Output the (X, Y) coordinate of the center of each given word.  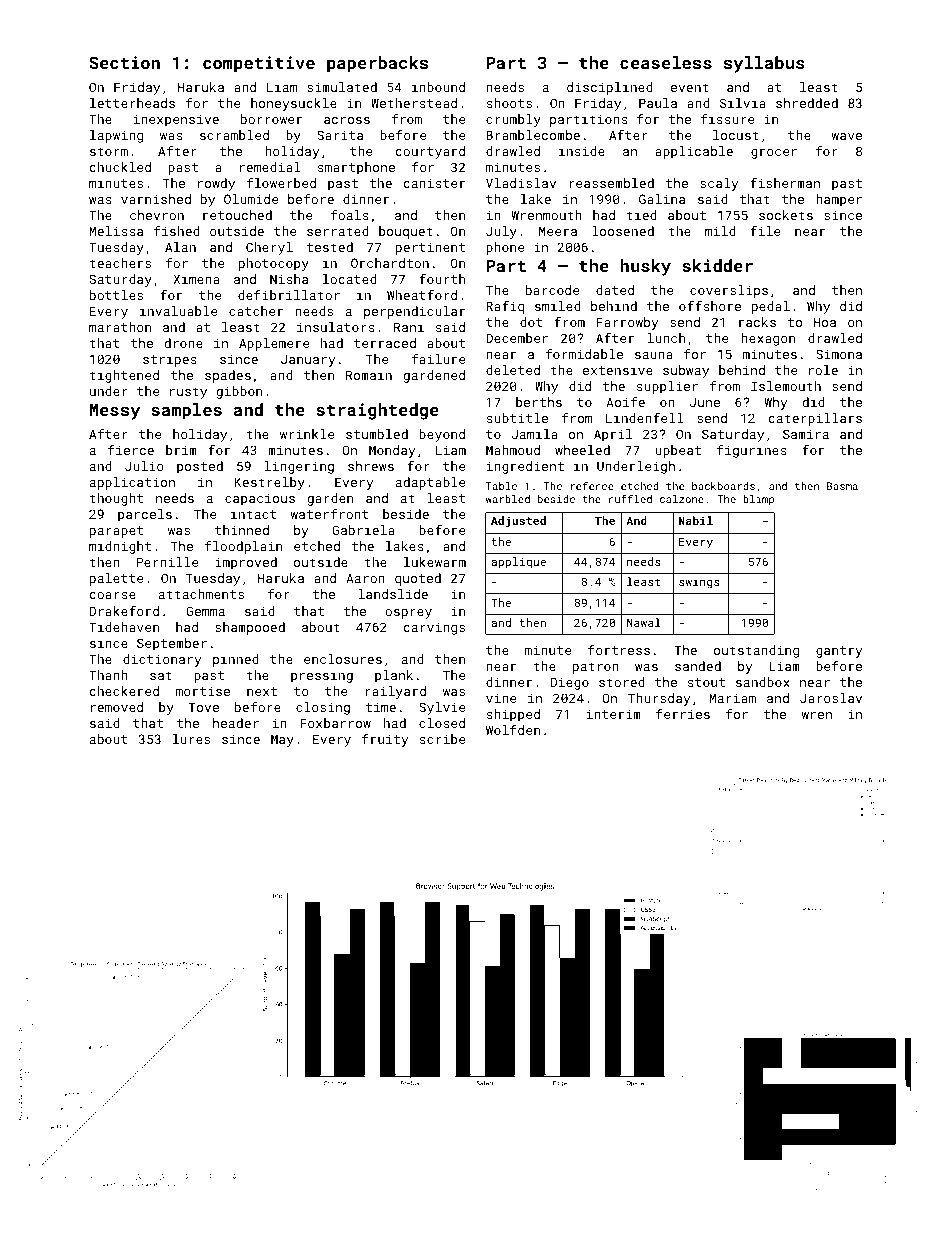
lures (191, 739)
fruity (385, 740)
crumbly (513, 120)
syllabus (764, 64)
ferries (683, 714)
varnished (156, 199)
